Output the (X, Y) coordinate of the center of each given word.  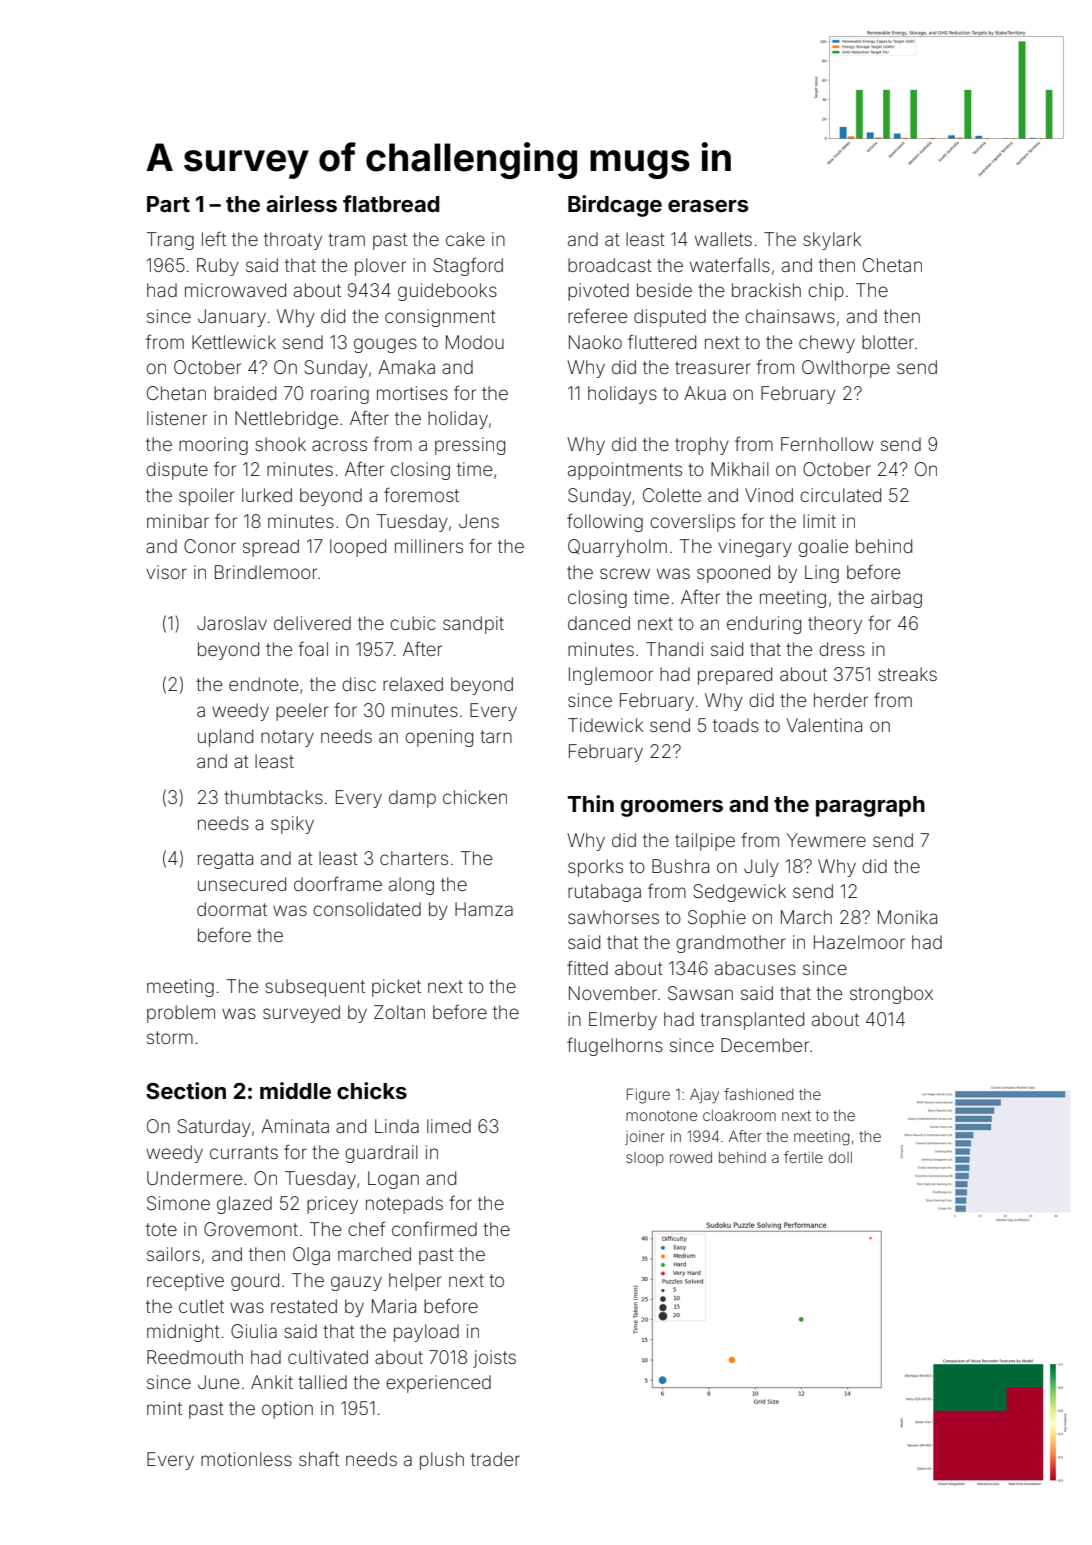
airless (301, 203)
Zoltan (399, 1012)
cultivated (328, 1357)
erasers (708, 206)
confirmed (434, 1229)
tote (161, 1229)
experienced (438, 1384)
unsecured (242, 884)
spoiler (207, 497)
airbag (896, 599)
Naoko (595, 342)
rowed (691, 1157)
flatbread (391, 203)
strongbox (891, 995)
